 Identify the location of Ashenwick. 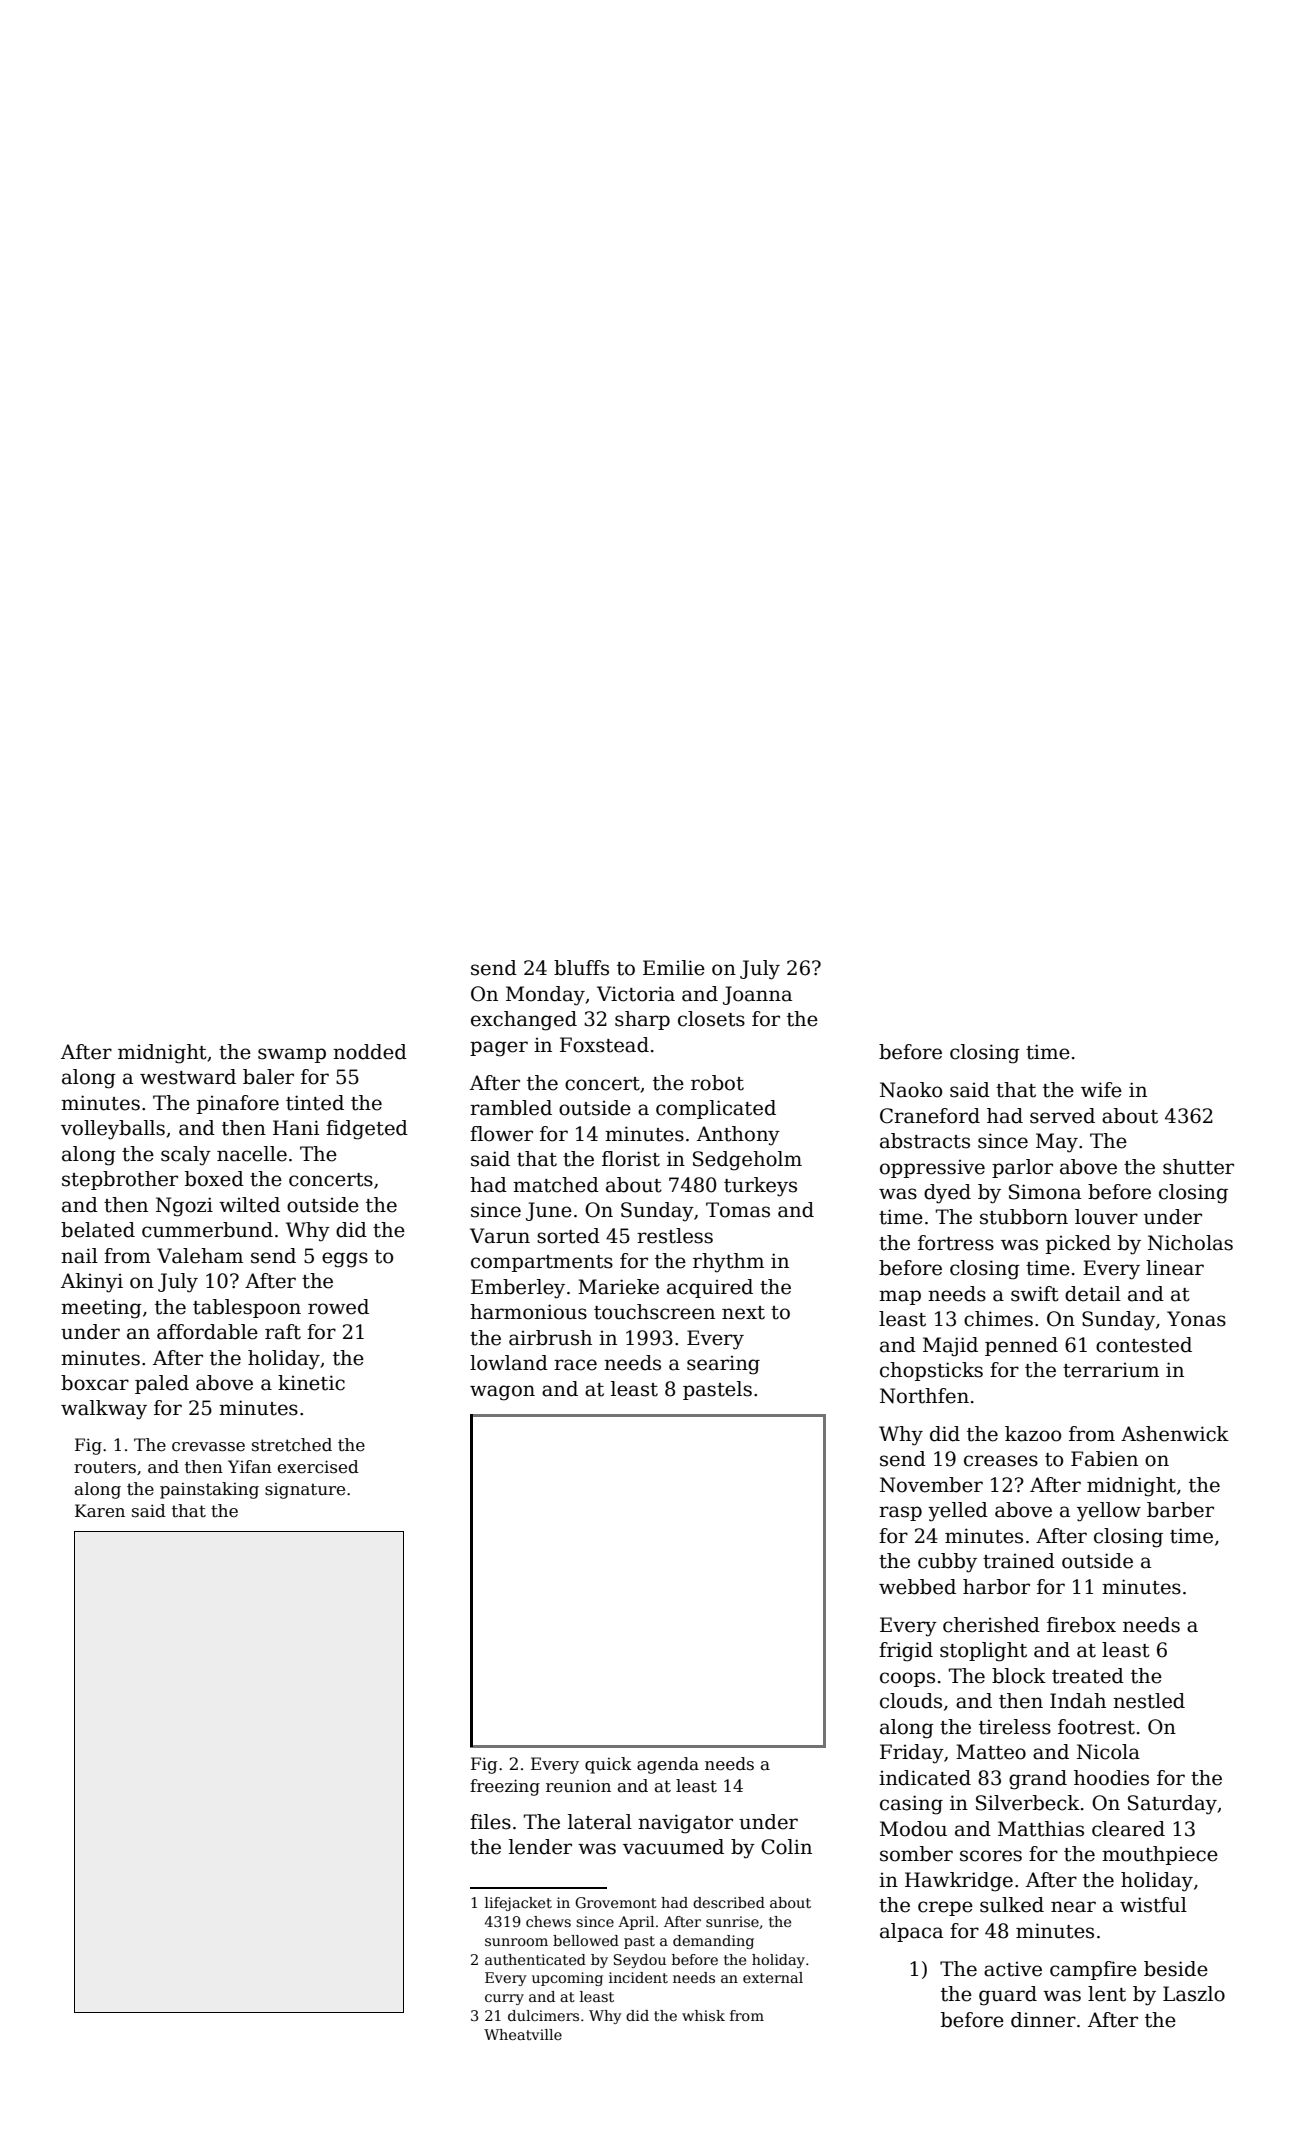
(1175, 1434).
